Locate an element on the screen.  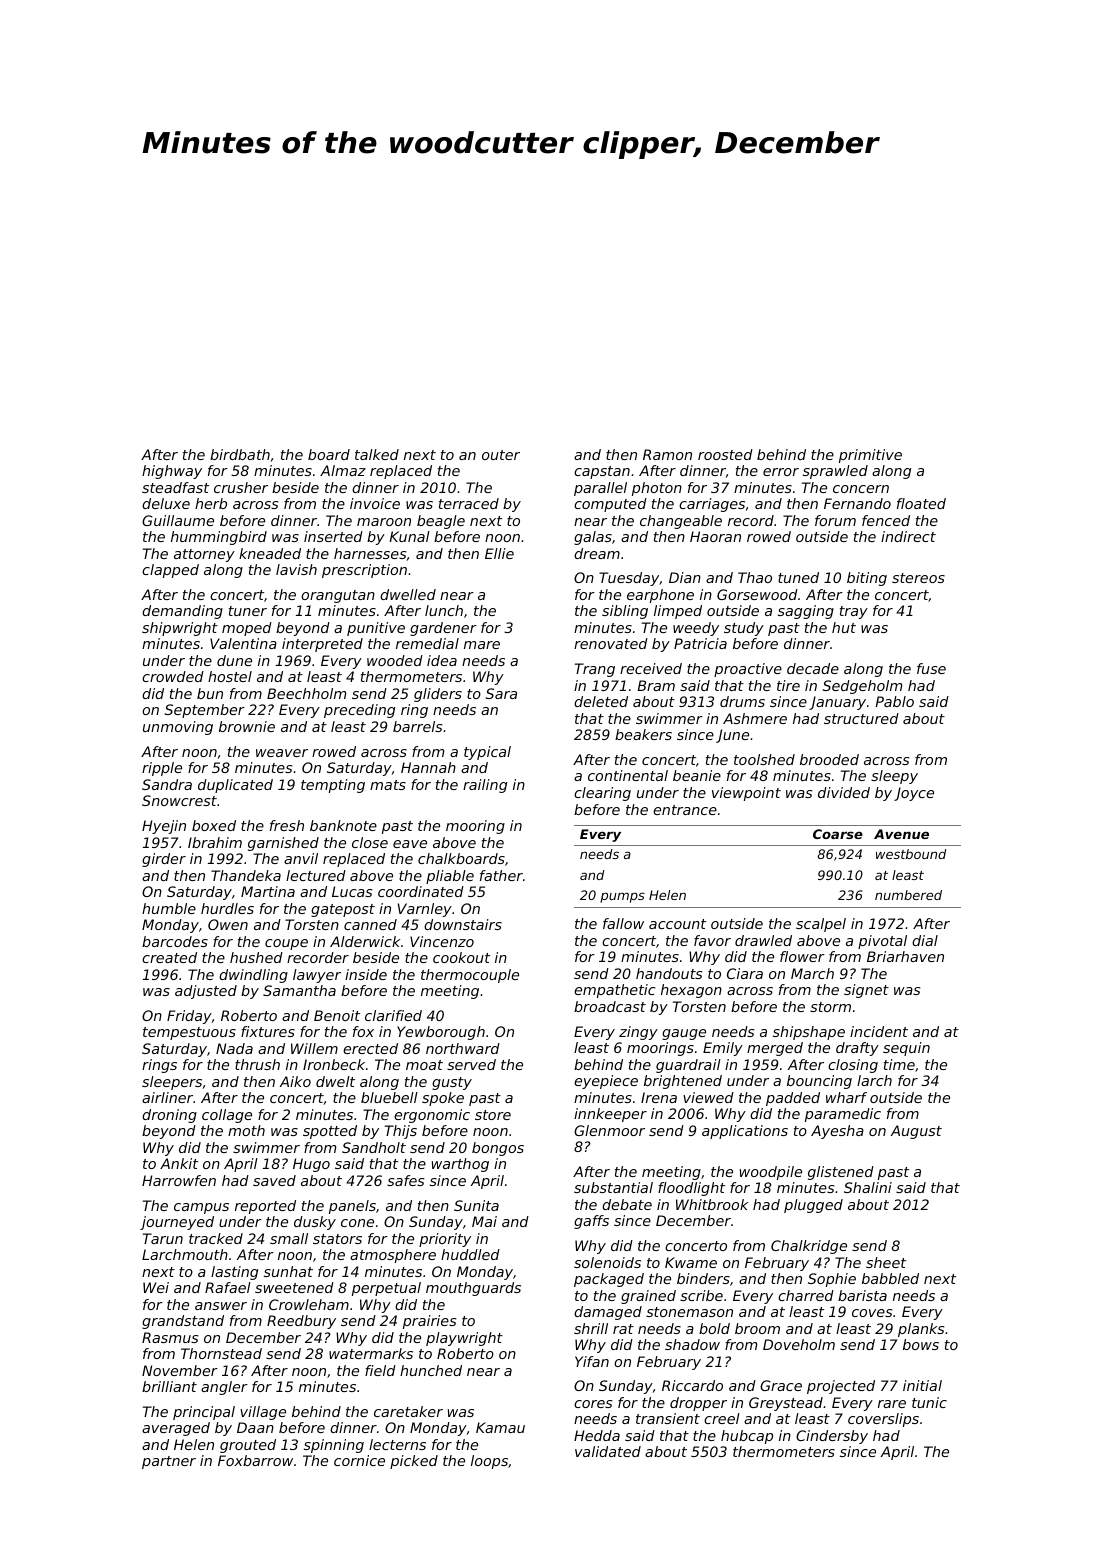
birdbath is located at coordinates (240, 454).
